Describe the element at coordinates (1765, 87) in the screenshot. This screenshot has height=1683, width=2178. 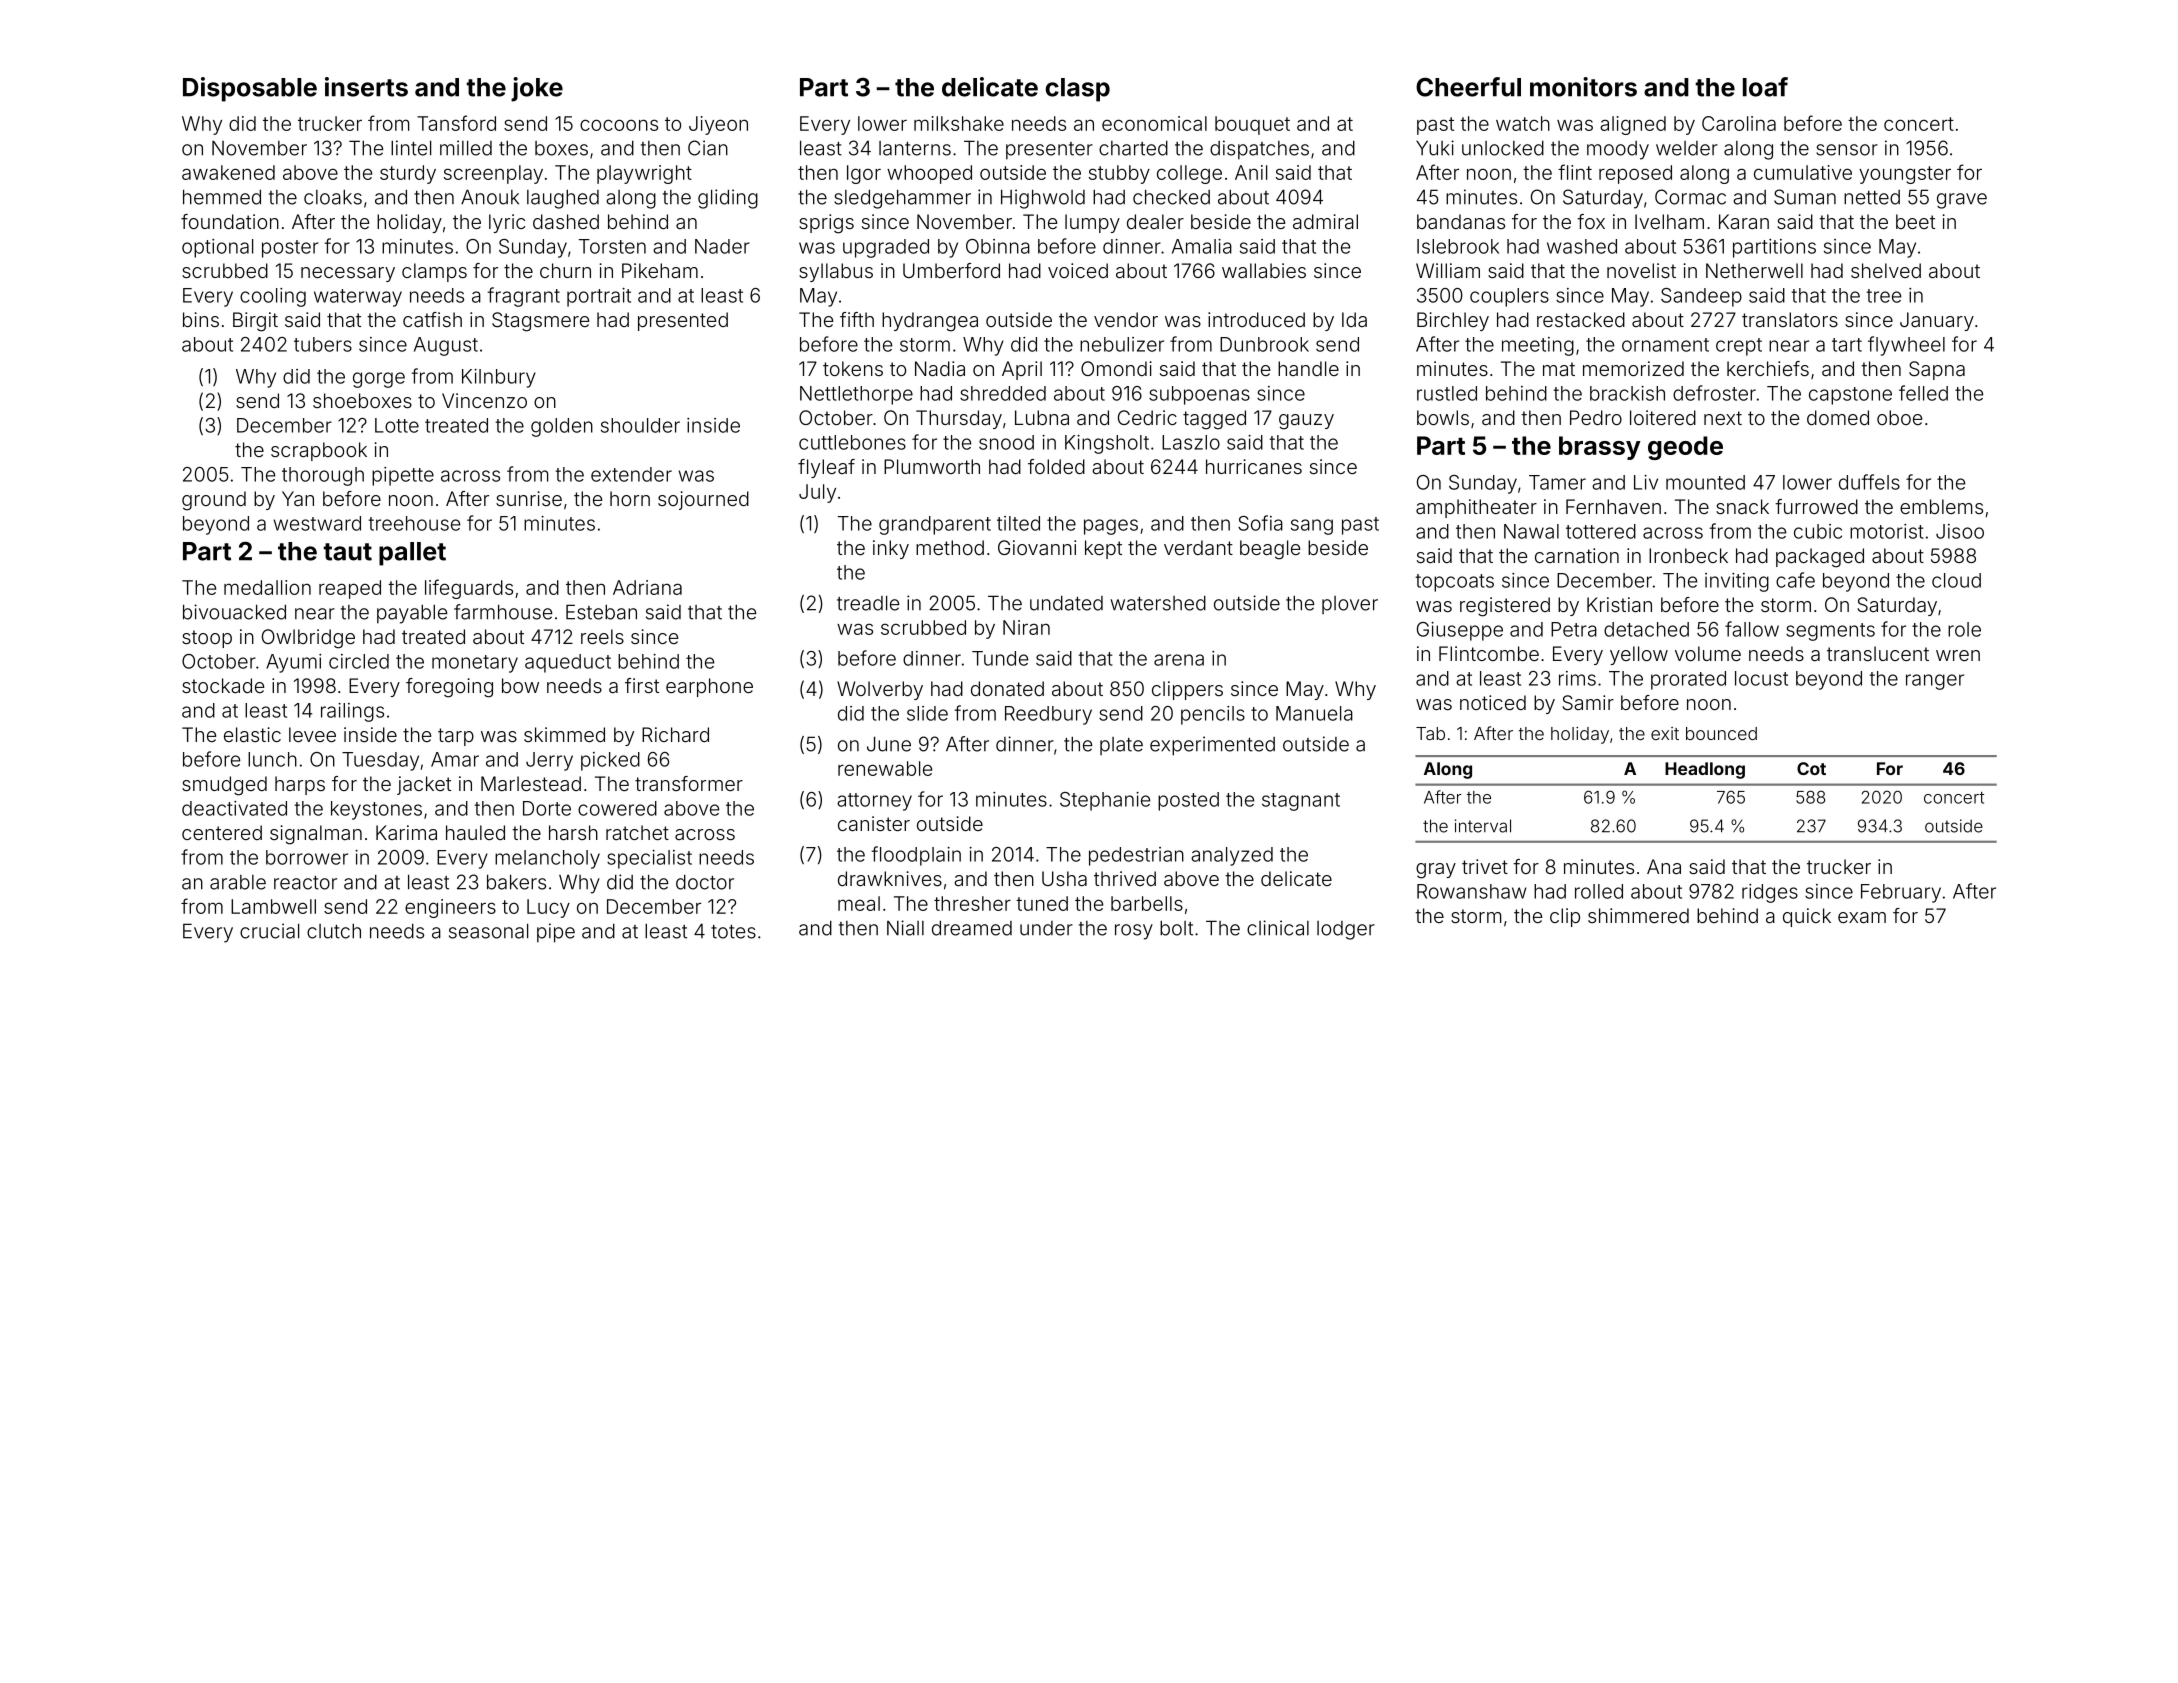
I see `loaf` at that location.
